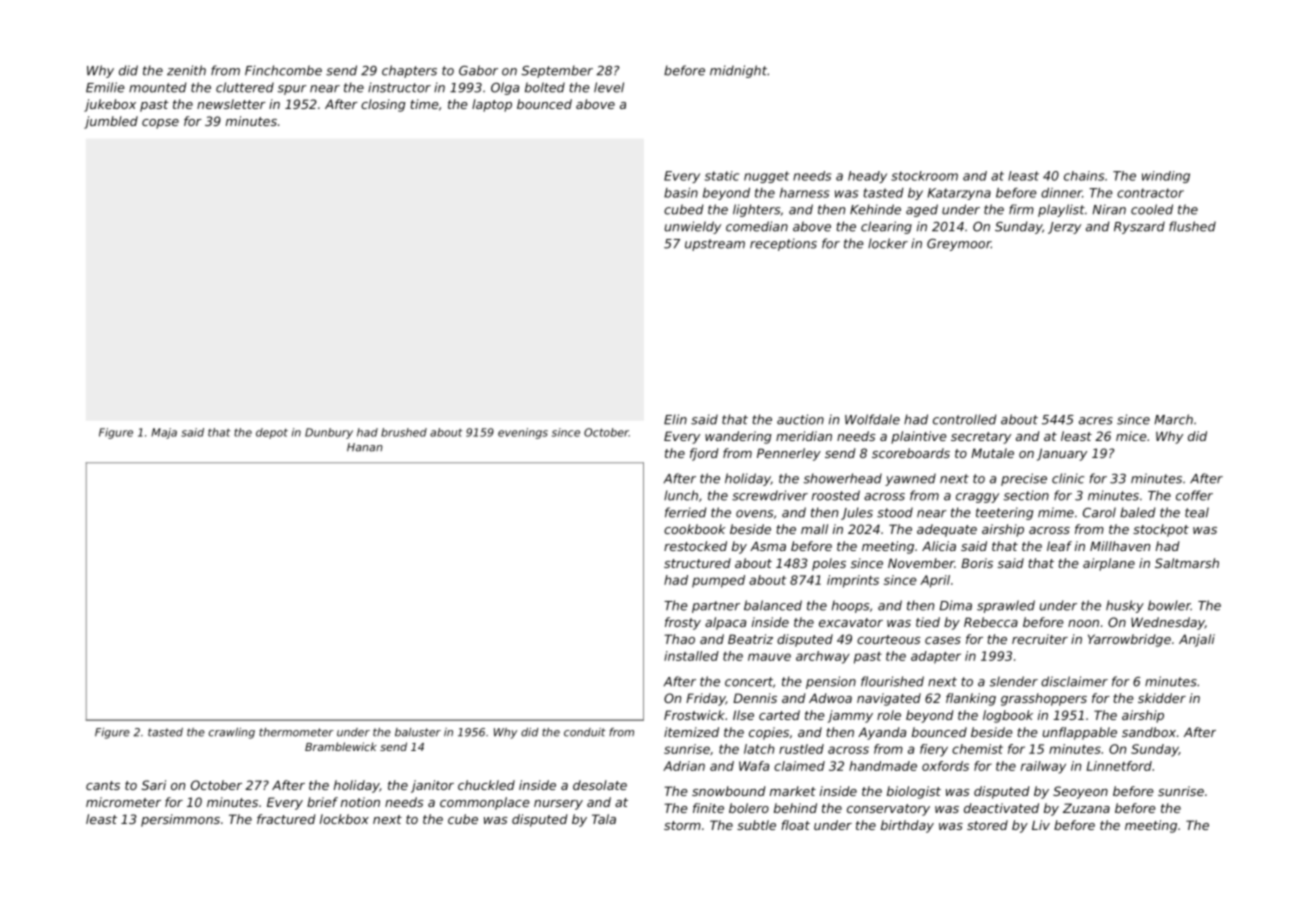 The height and width of the document is (924, 1308). I want to click on acres, so click(1096, 421).
